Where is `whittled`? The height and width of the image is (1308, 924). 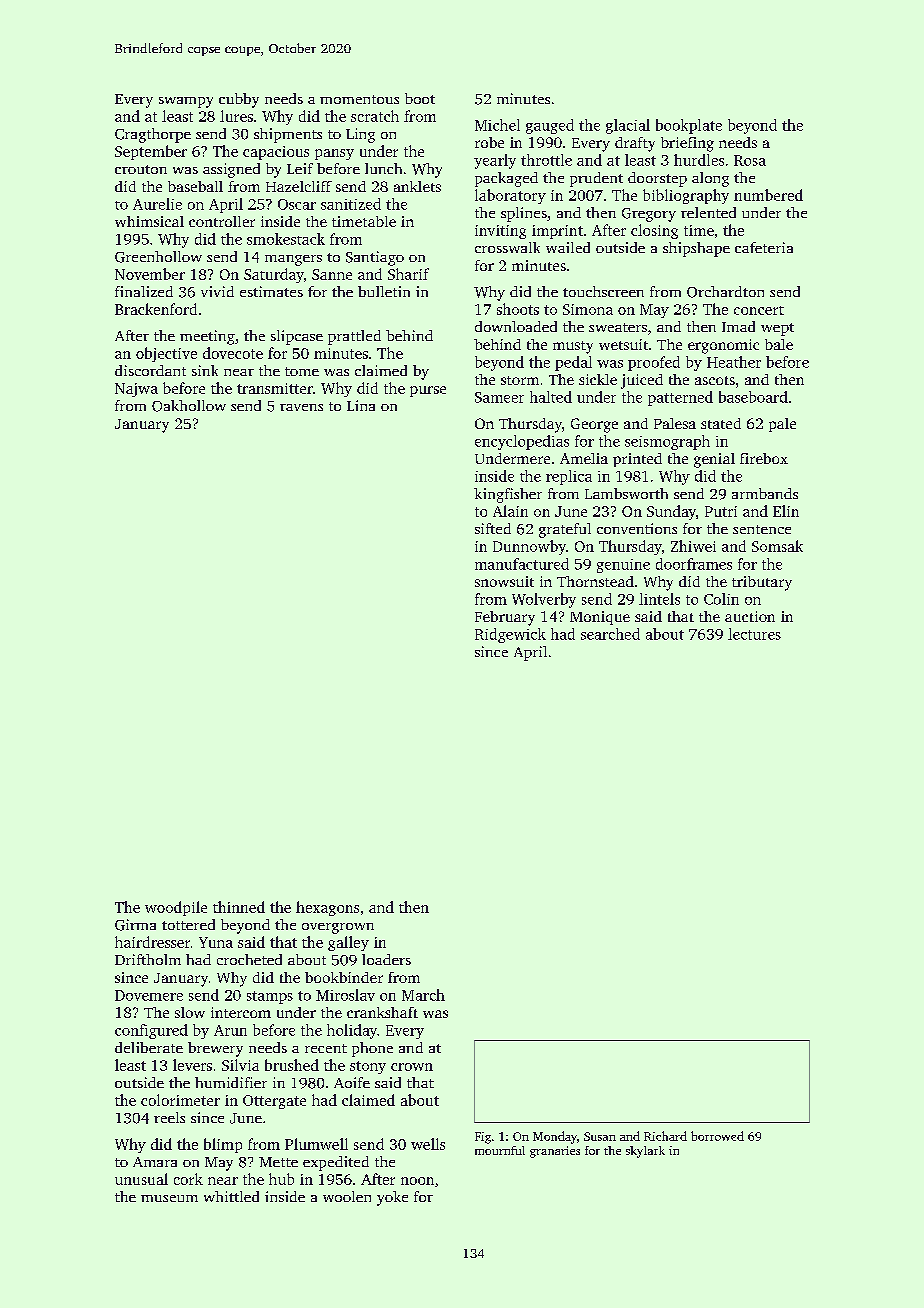 whittled is located at coordinates (231, 1196).
